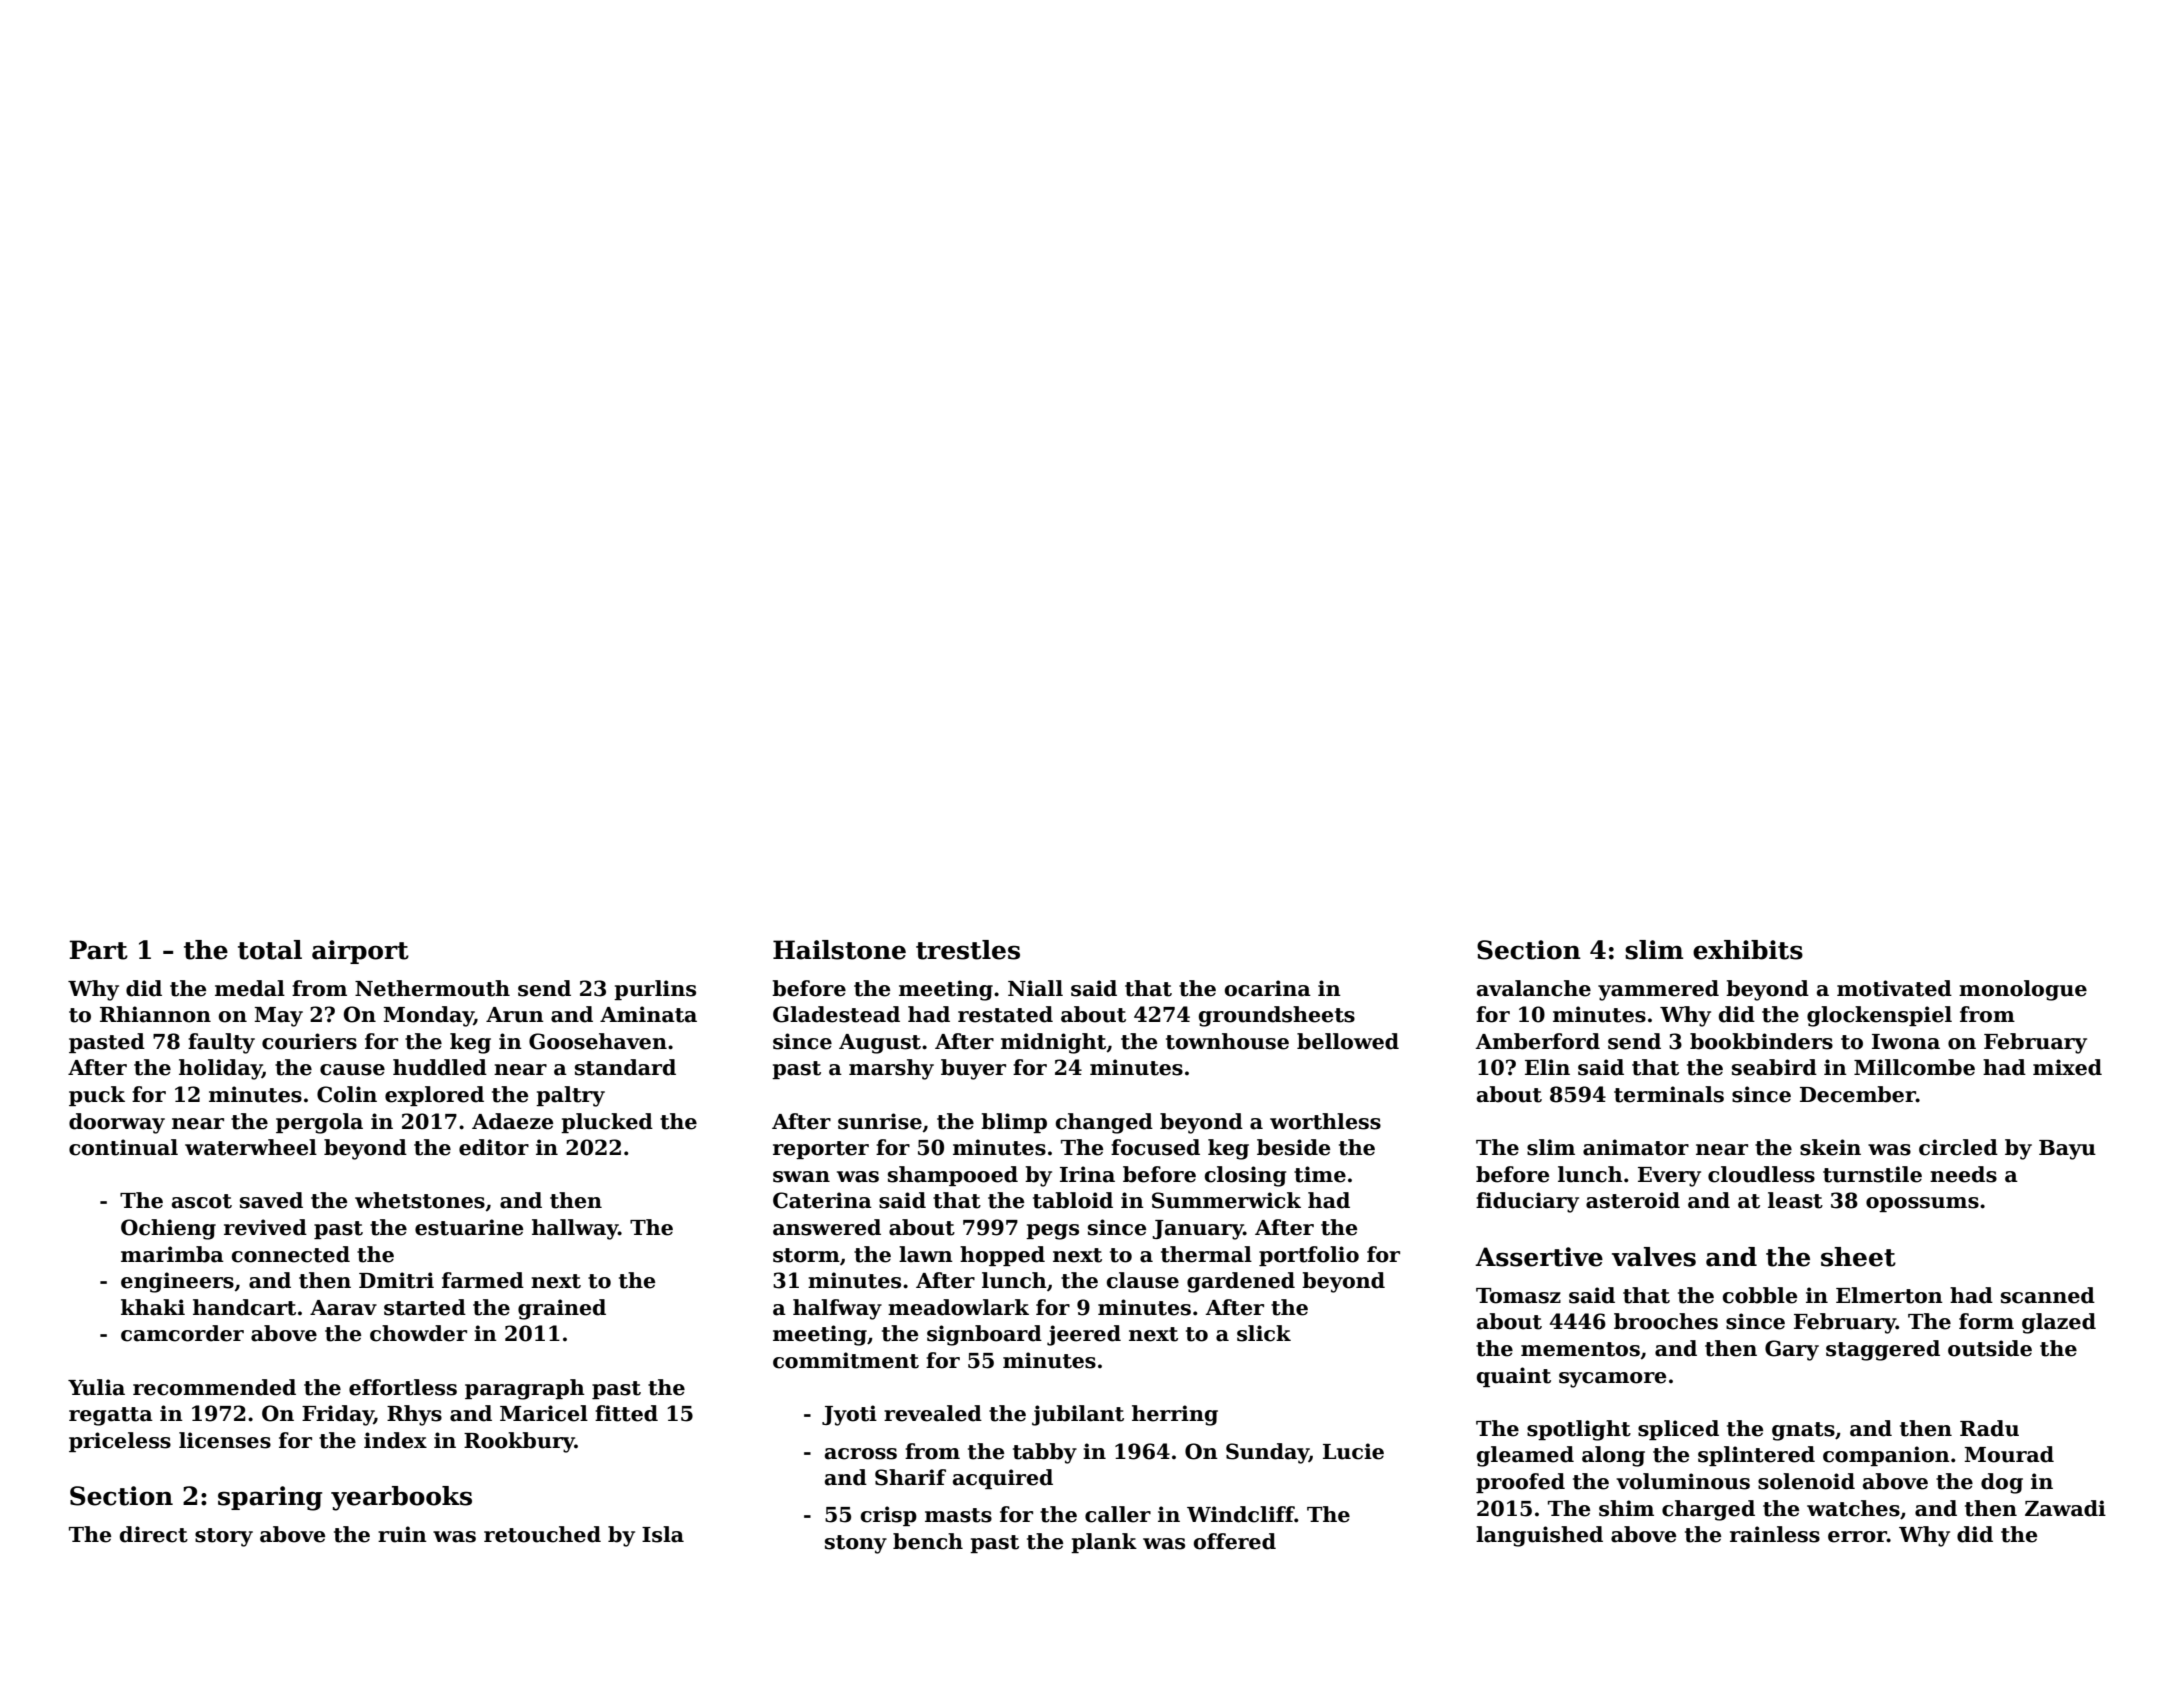 The height and width of the screenshot is (1683, 2178). I want to click on yearbooks, so click(401, 1498).
